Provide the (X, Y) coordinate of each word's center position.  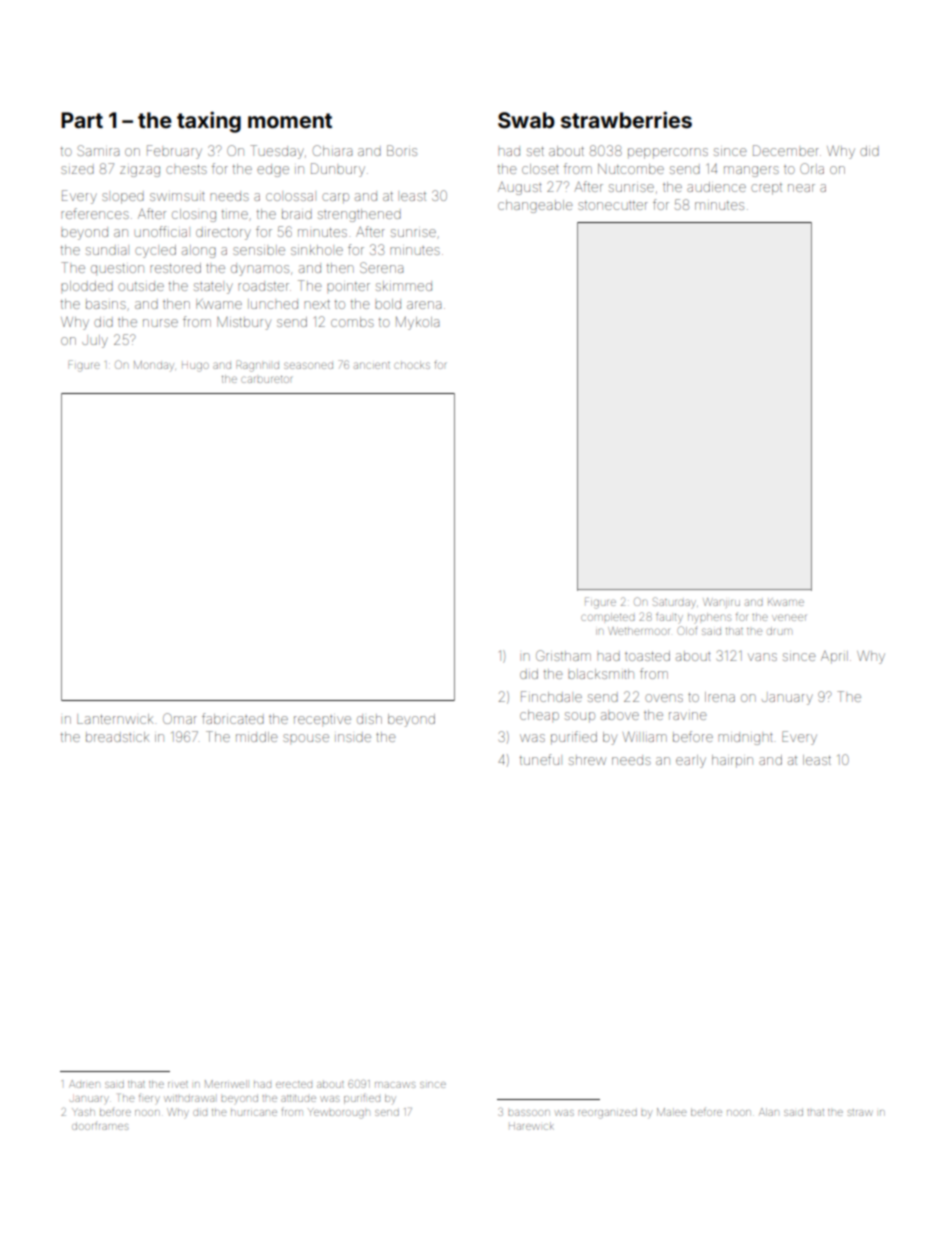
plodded (87, 286)
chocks (412, 365)
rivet (178, 1084)
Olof (687, 630)
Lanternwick (115, 719)
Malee (672, 1112)
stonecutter (613, 205)
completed (608, 617)
